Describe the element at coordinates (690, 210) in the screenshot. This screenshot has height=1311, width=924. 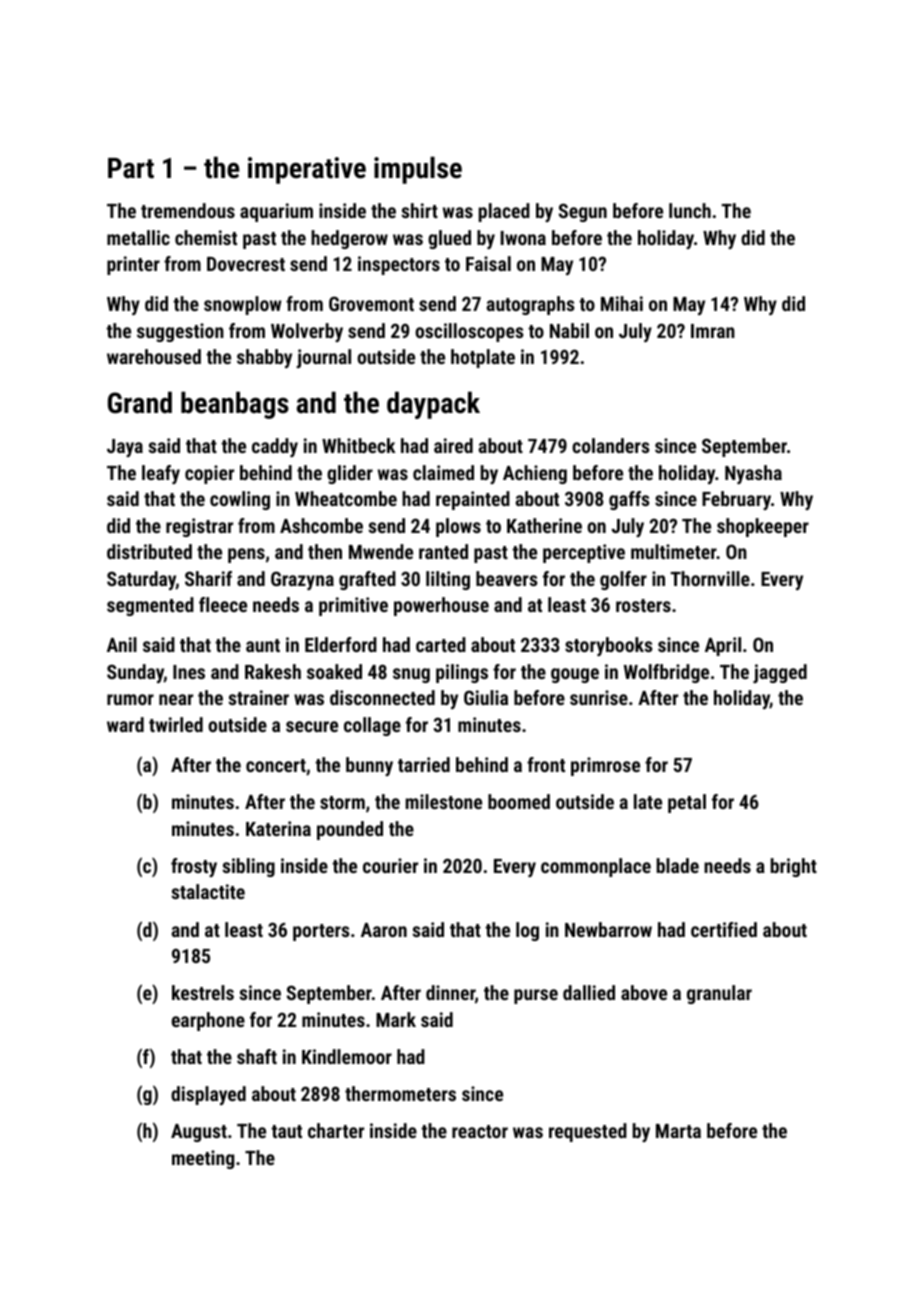
I see `lunch` at that location.
